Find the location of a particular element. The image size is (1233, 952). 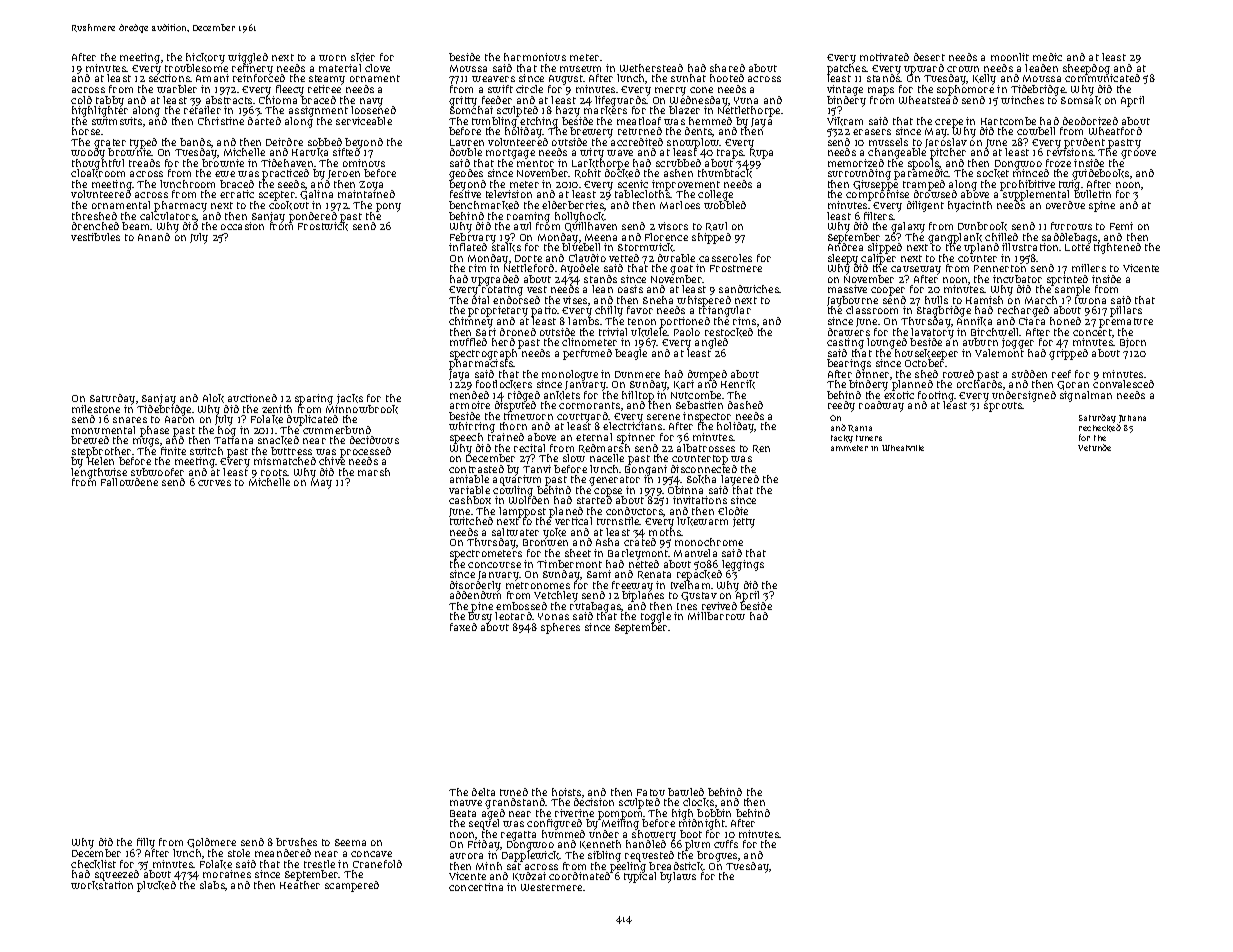

moonlit is located at coordinates (1010, 57).
